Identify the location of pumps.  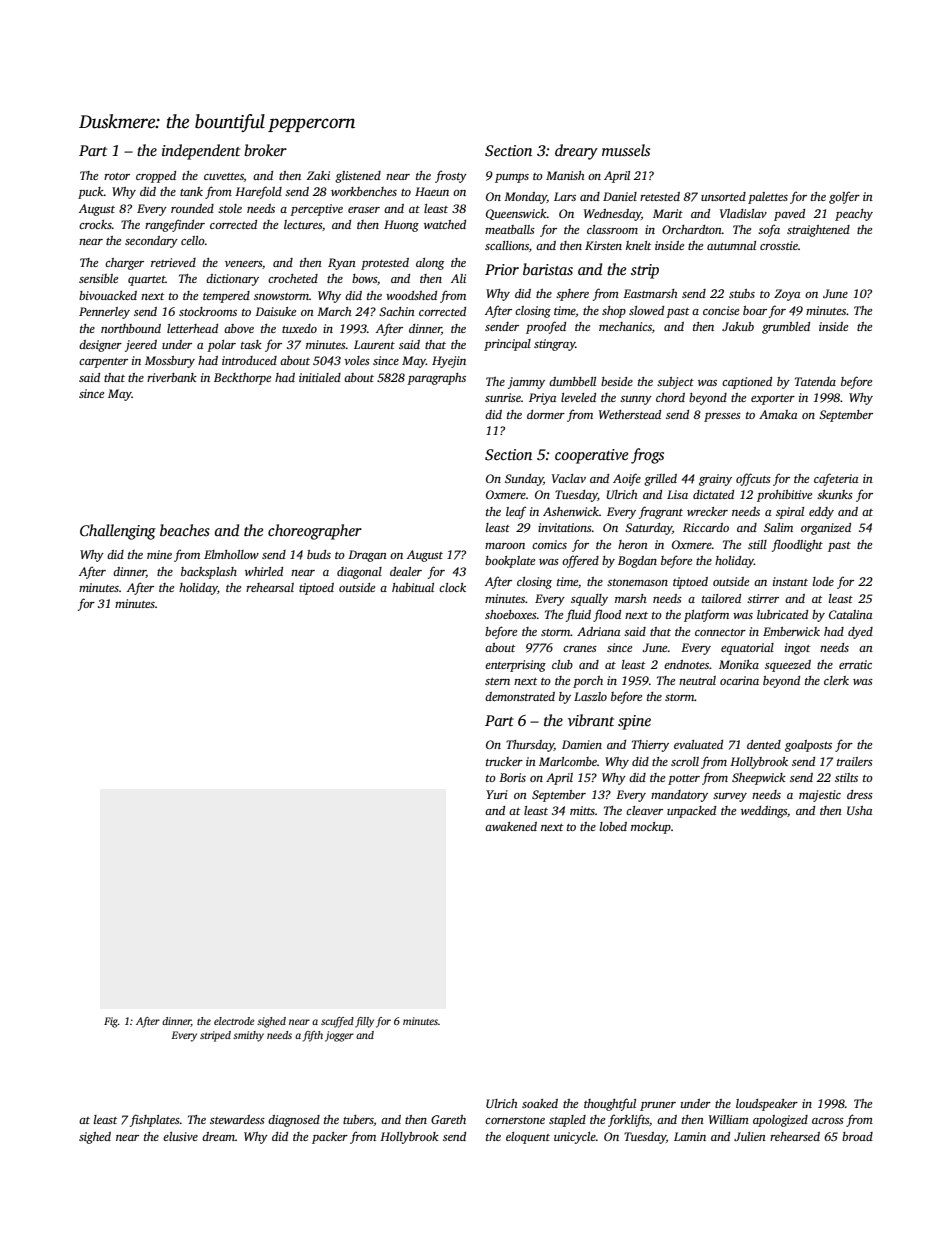
(512, 178).
